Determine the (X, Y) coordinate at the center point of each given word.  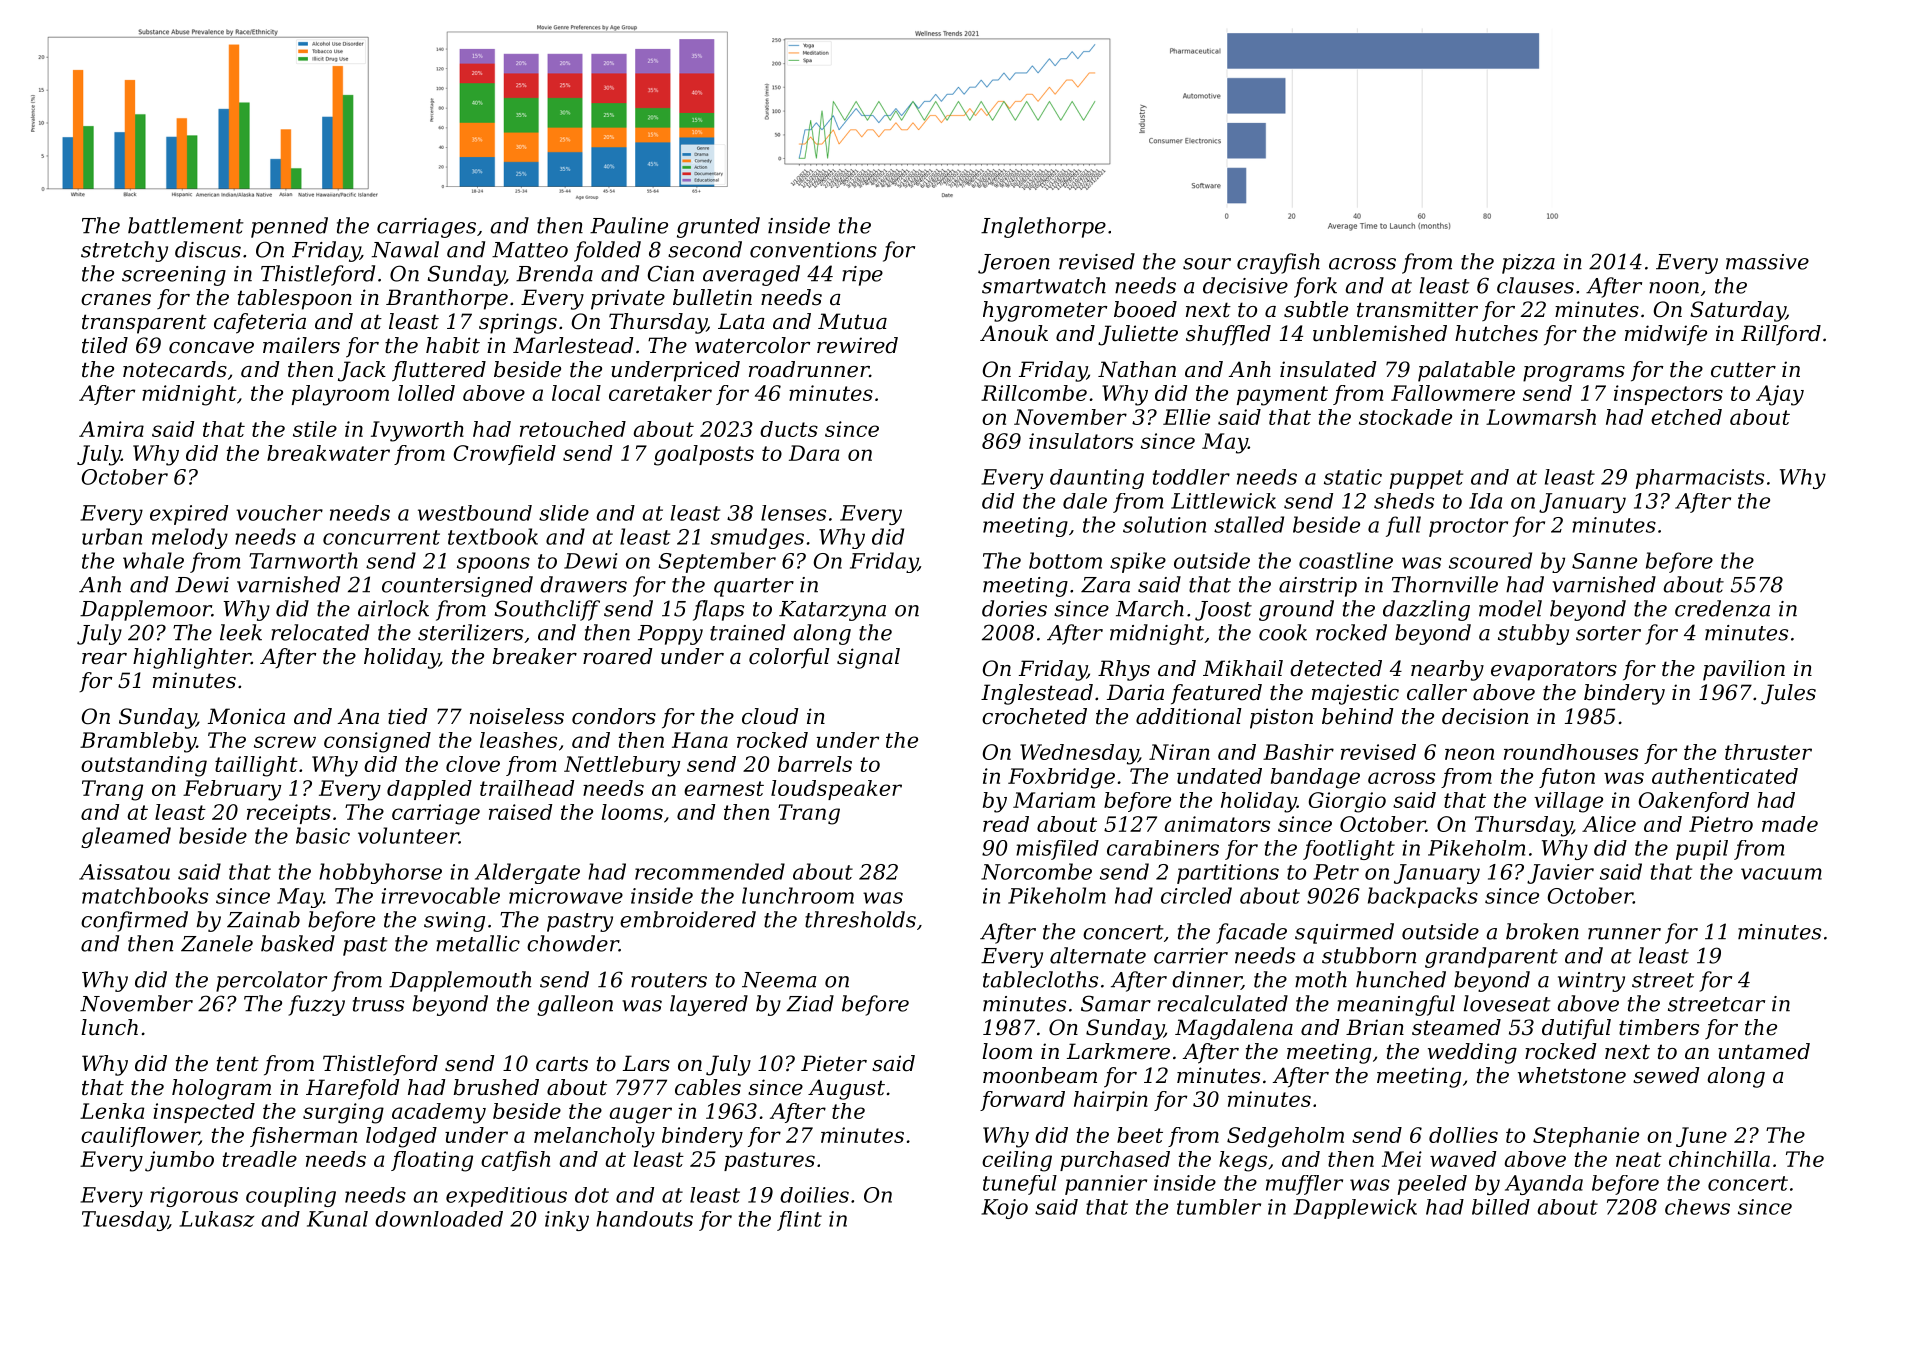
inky (567, 1221)
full (1403, 526)
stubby (1533, 634)
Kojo (1004, 1209)
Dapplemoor (146, 610)
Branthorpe (447, 299)
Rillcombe (1034, 393)
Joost (1223, 611)
